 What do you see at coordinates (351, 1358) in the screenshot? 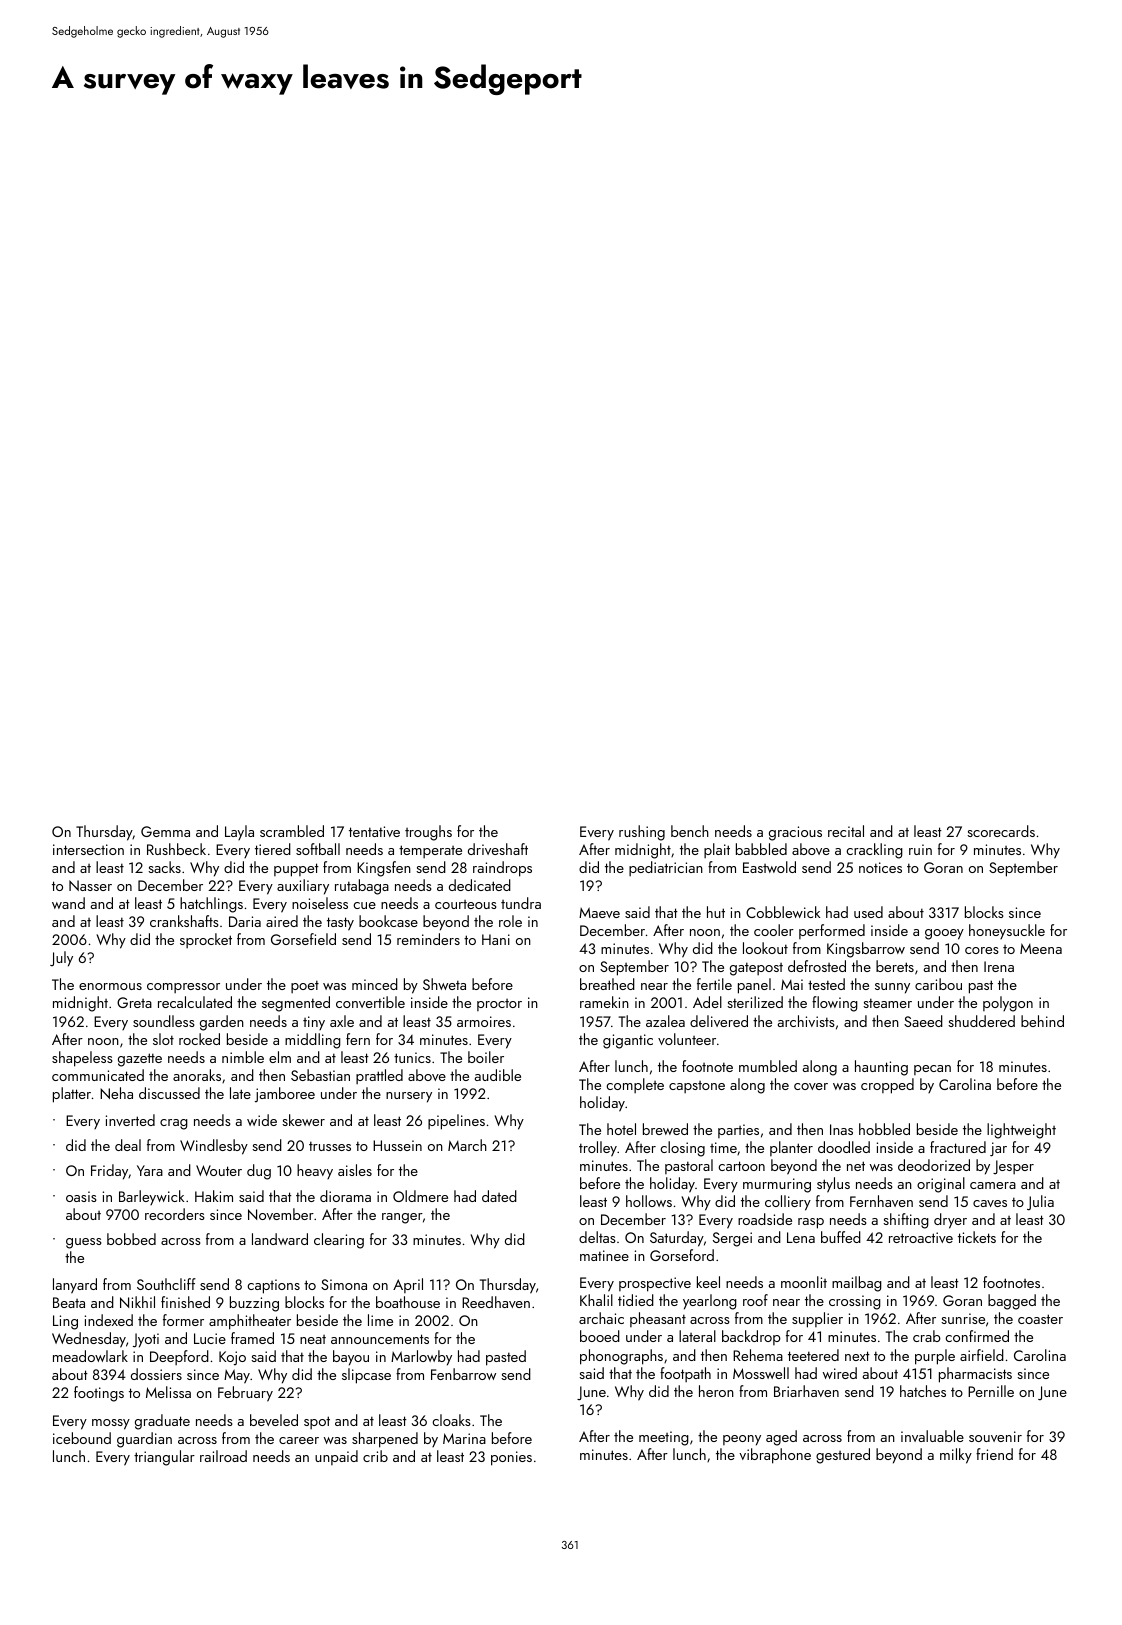
I see `bayou` at bounding box center [351, 1358].
